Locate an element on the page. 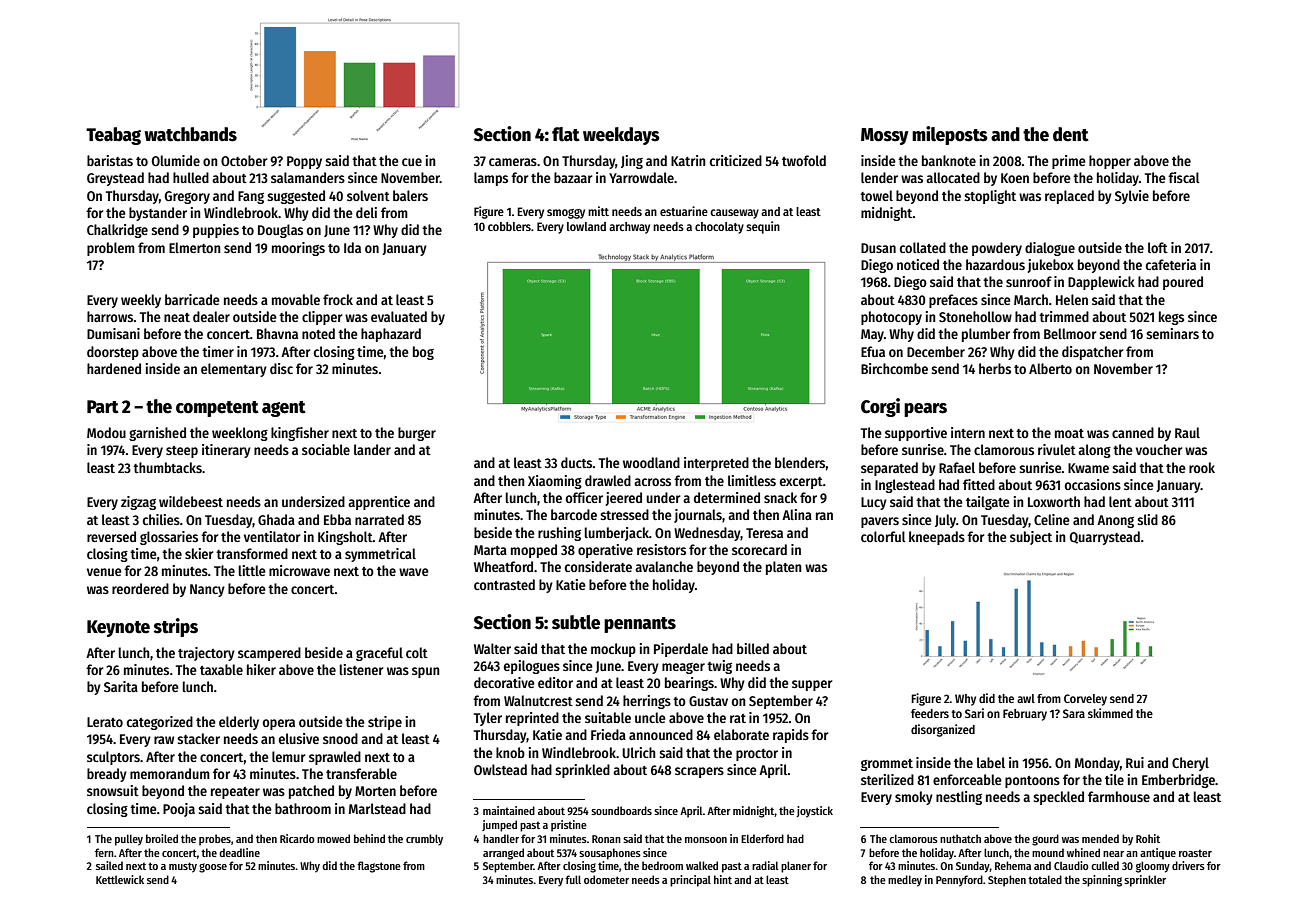  herrings is located at coordinates (647, 702).
